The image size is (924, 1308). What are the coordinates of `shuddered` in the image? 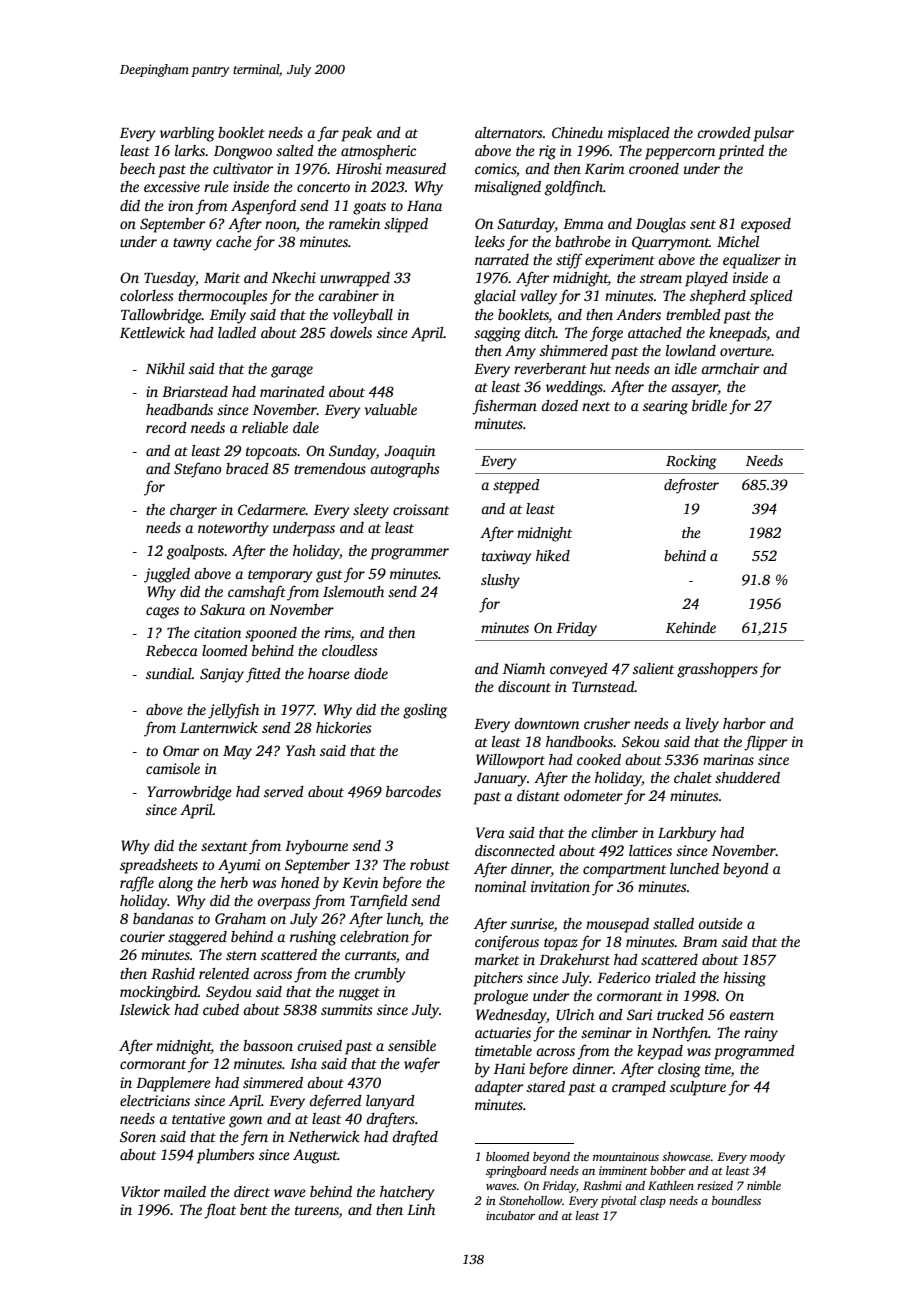 It's located at (747, 777).
